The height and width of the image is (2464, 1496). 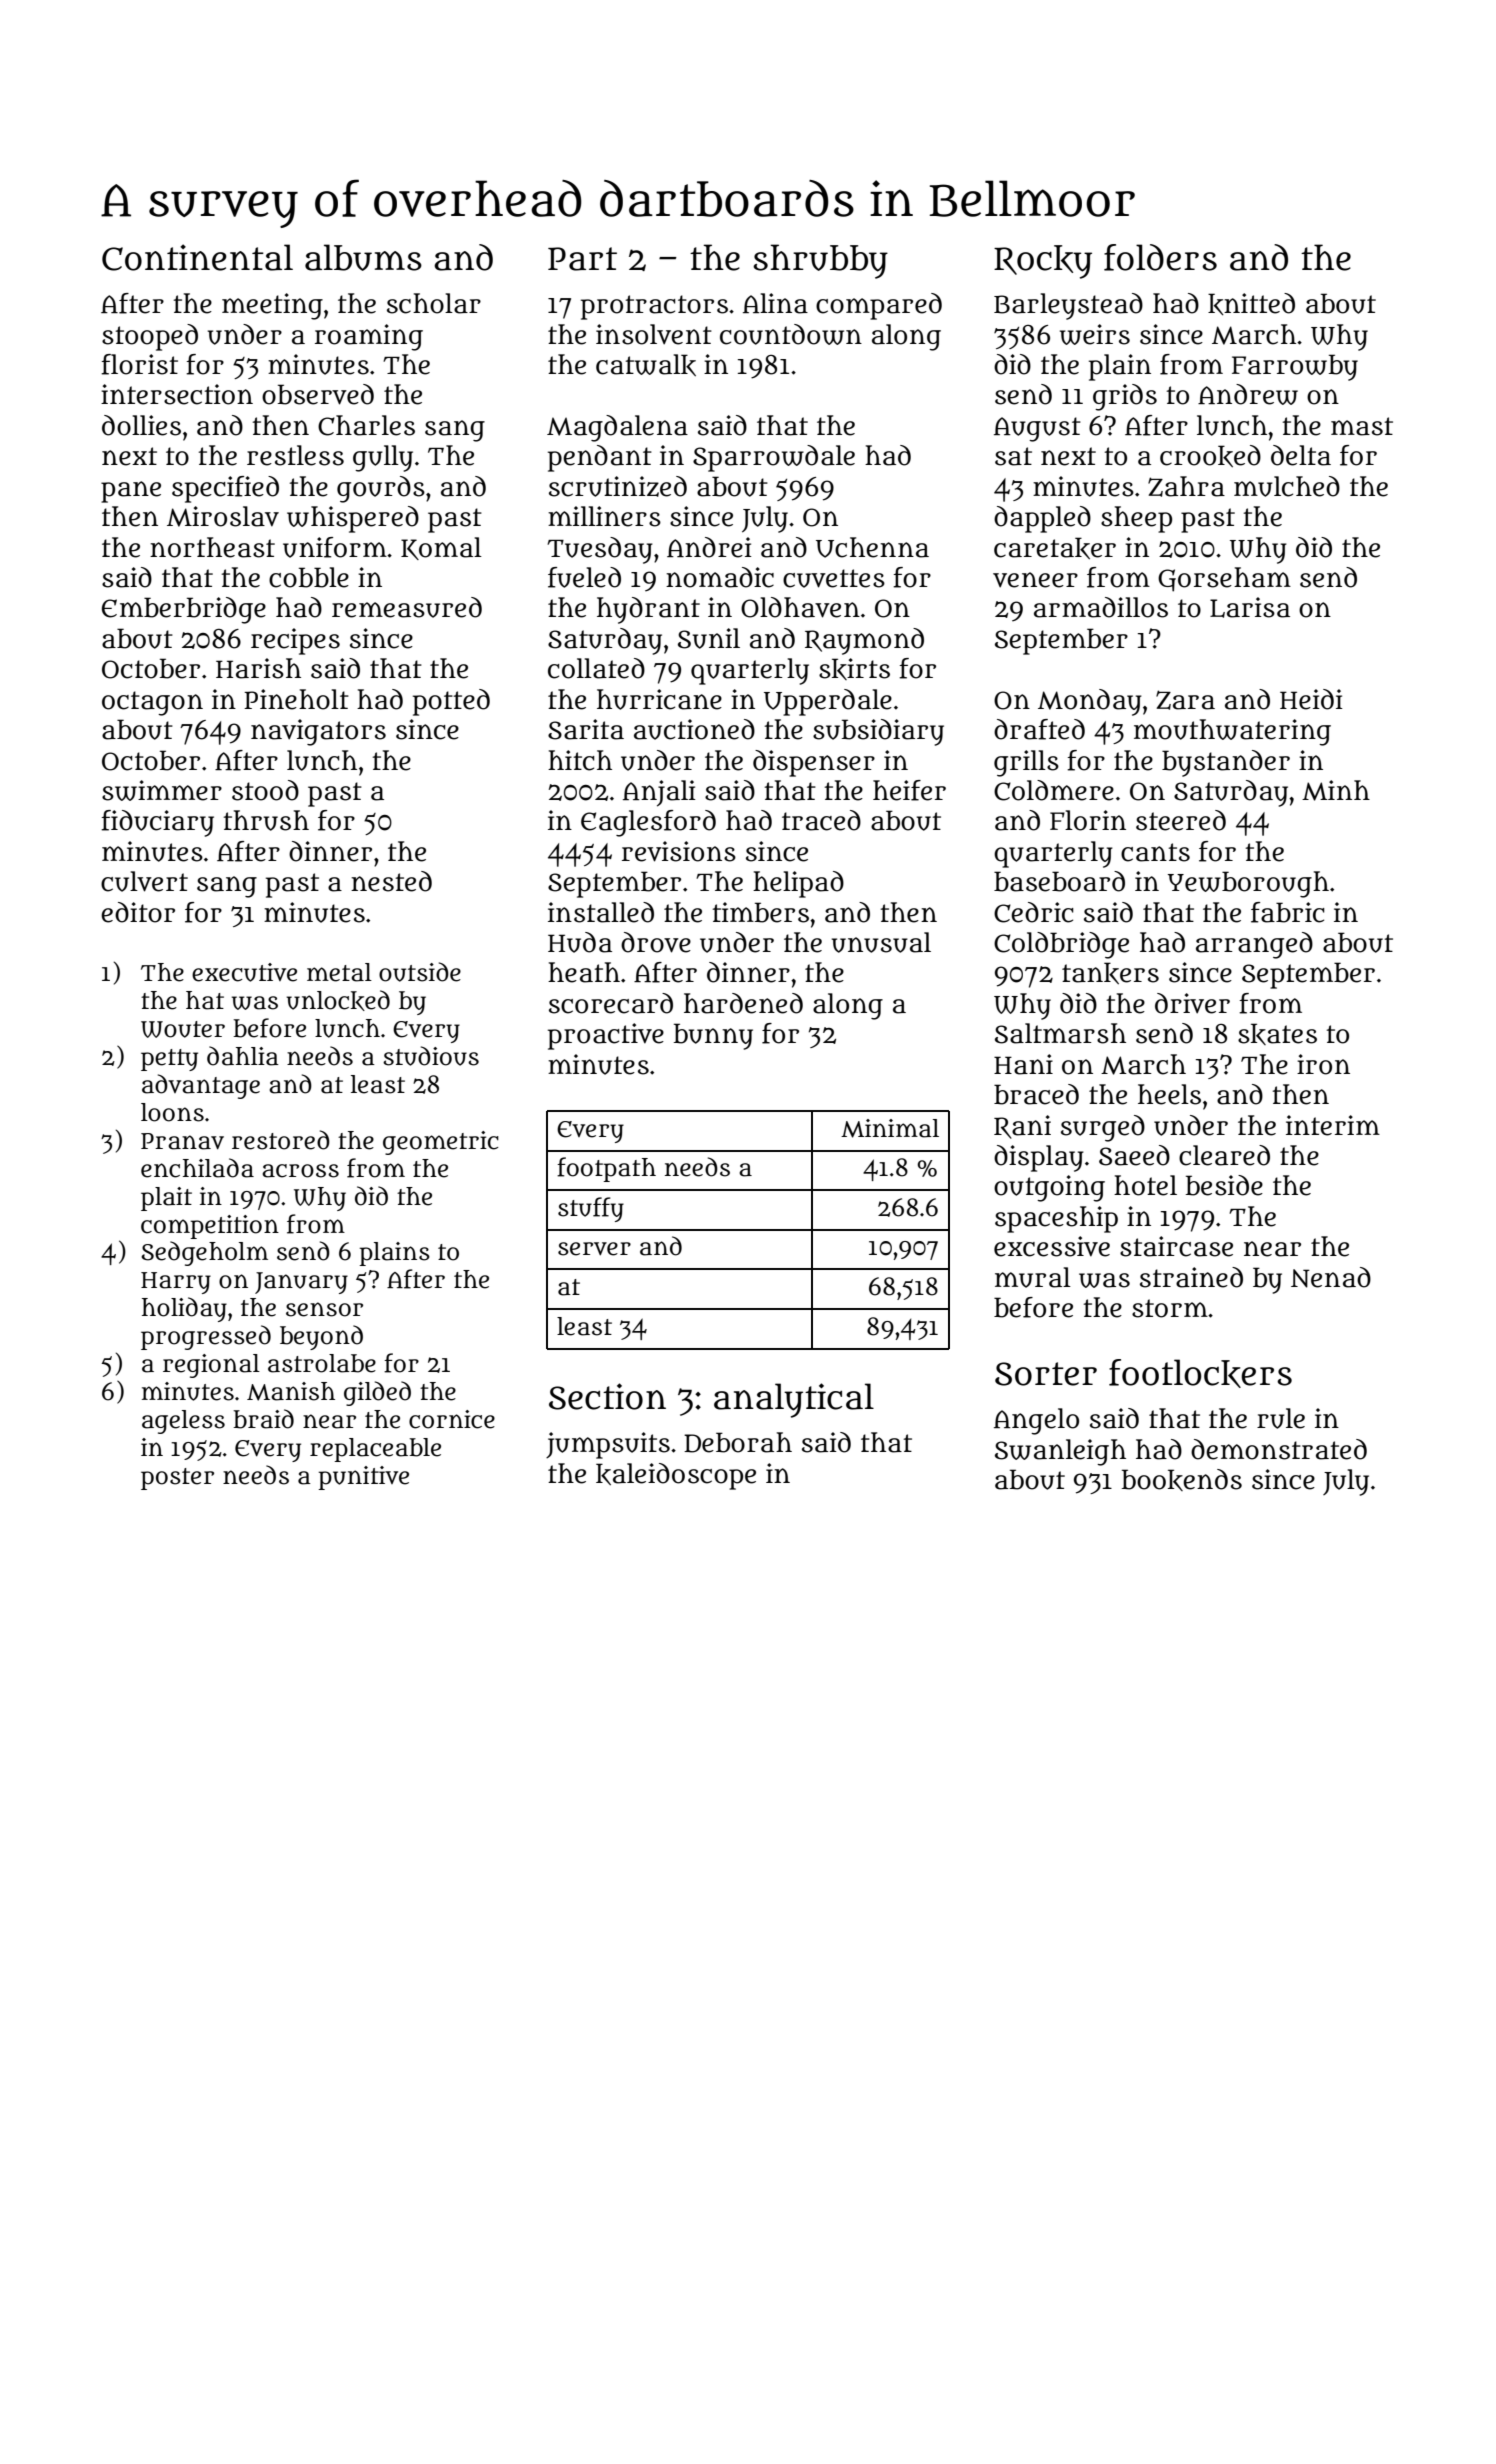 What do you see at coordinates (1336, 790) in the image?
I see `Minh` at bounding box center [1336, 790].
